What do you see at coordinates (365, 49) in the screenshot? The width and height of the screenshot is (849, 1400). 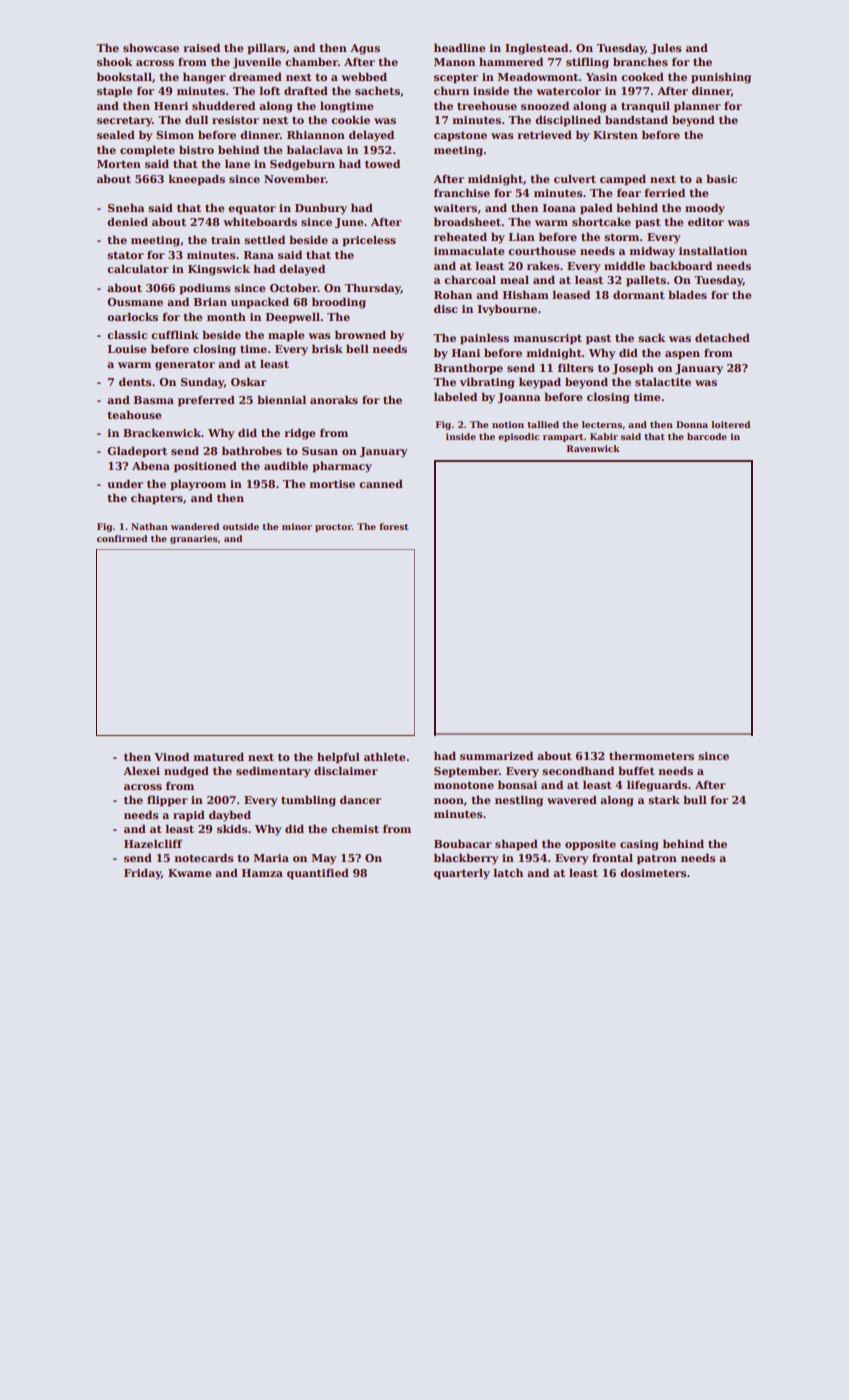 I see `Agus` at bounding box center [365, 49].
